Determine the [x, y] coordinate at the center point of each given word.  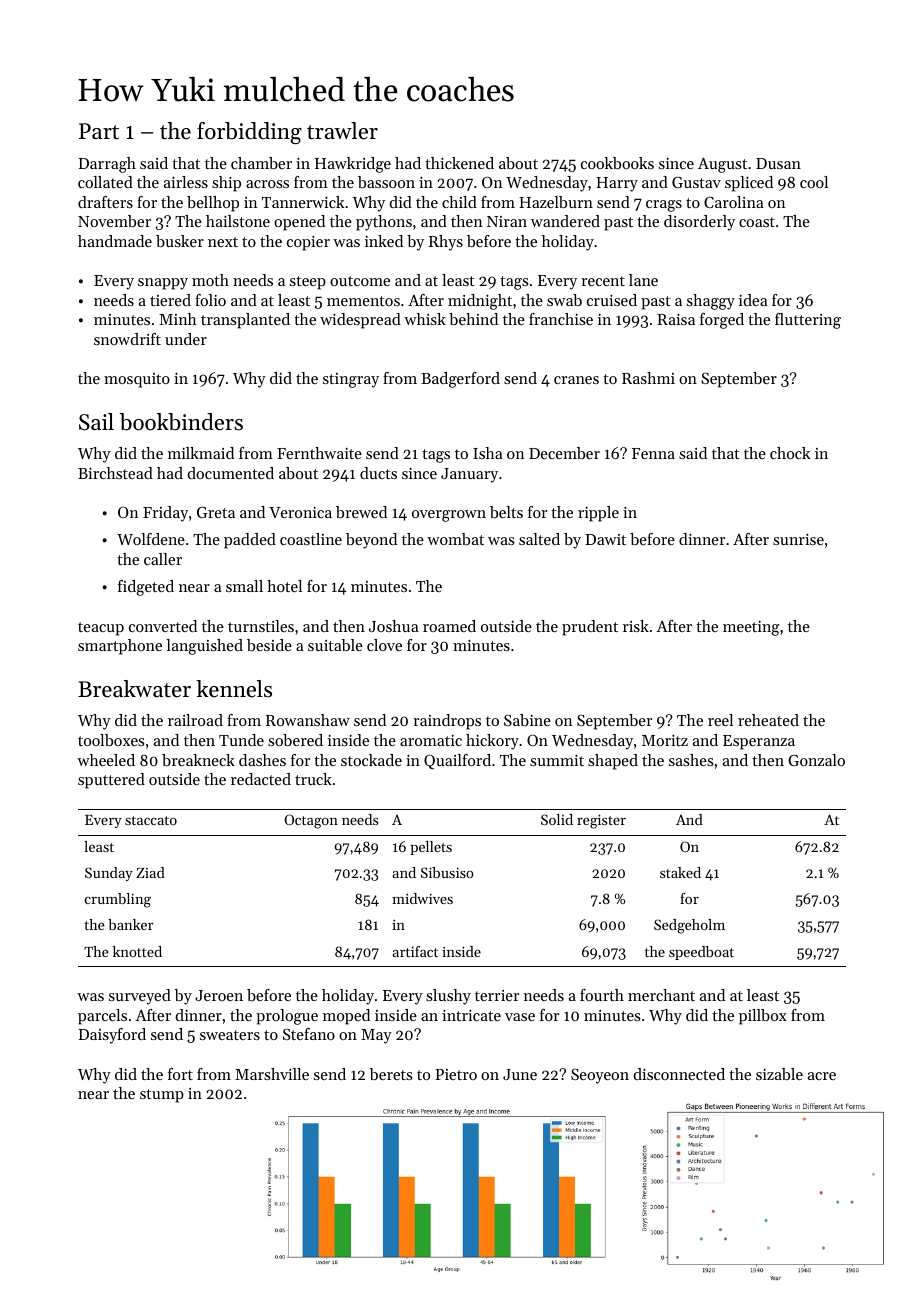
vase [520, 1017]
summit [557, 760]
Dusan [778, 163]
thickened [459, 163]
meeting [751, 628]
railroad [195, 720]
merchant [661, 995]
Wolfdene [151, 539]
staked [680, 872]
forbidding [249, 133]
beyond [371, 541]
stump [162, 1096]
